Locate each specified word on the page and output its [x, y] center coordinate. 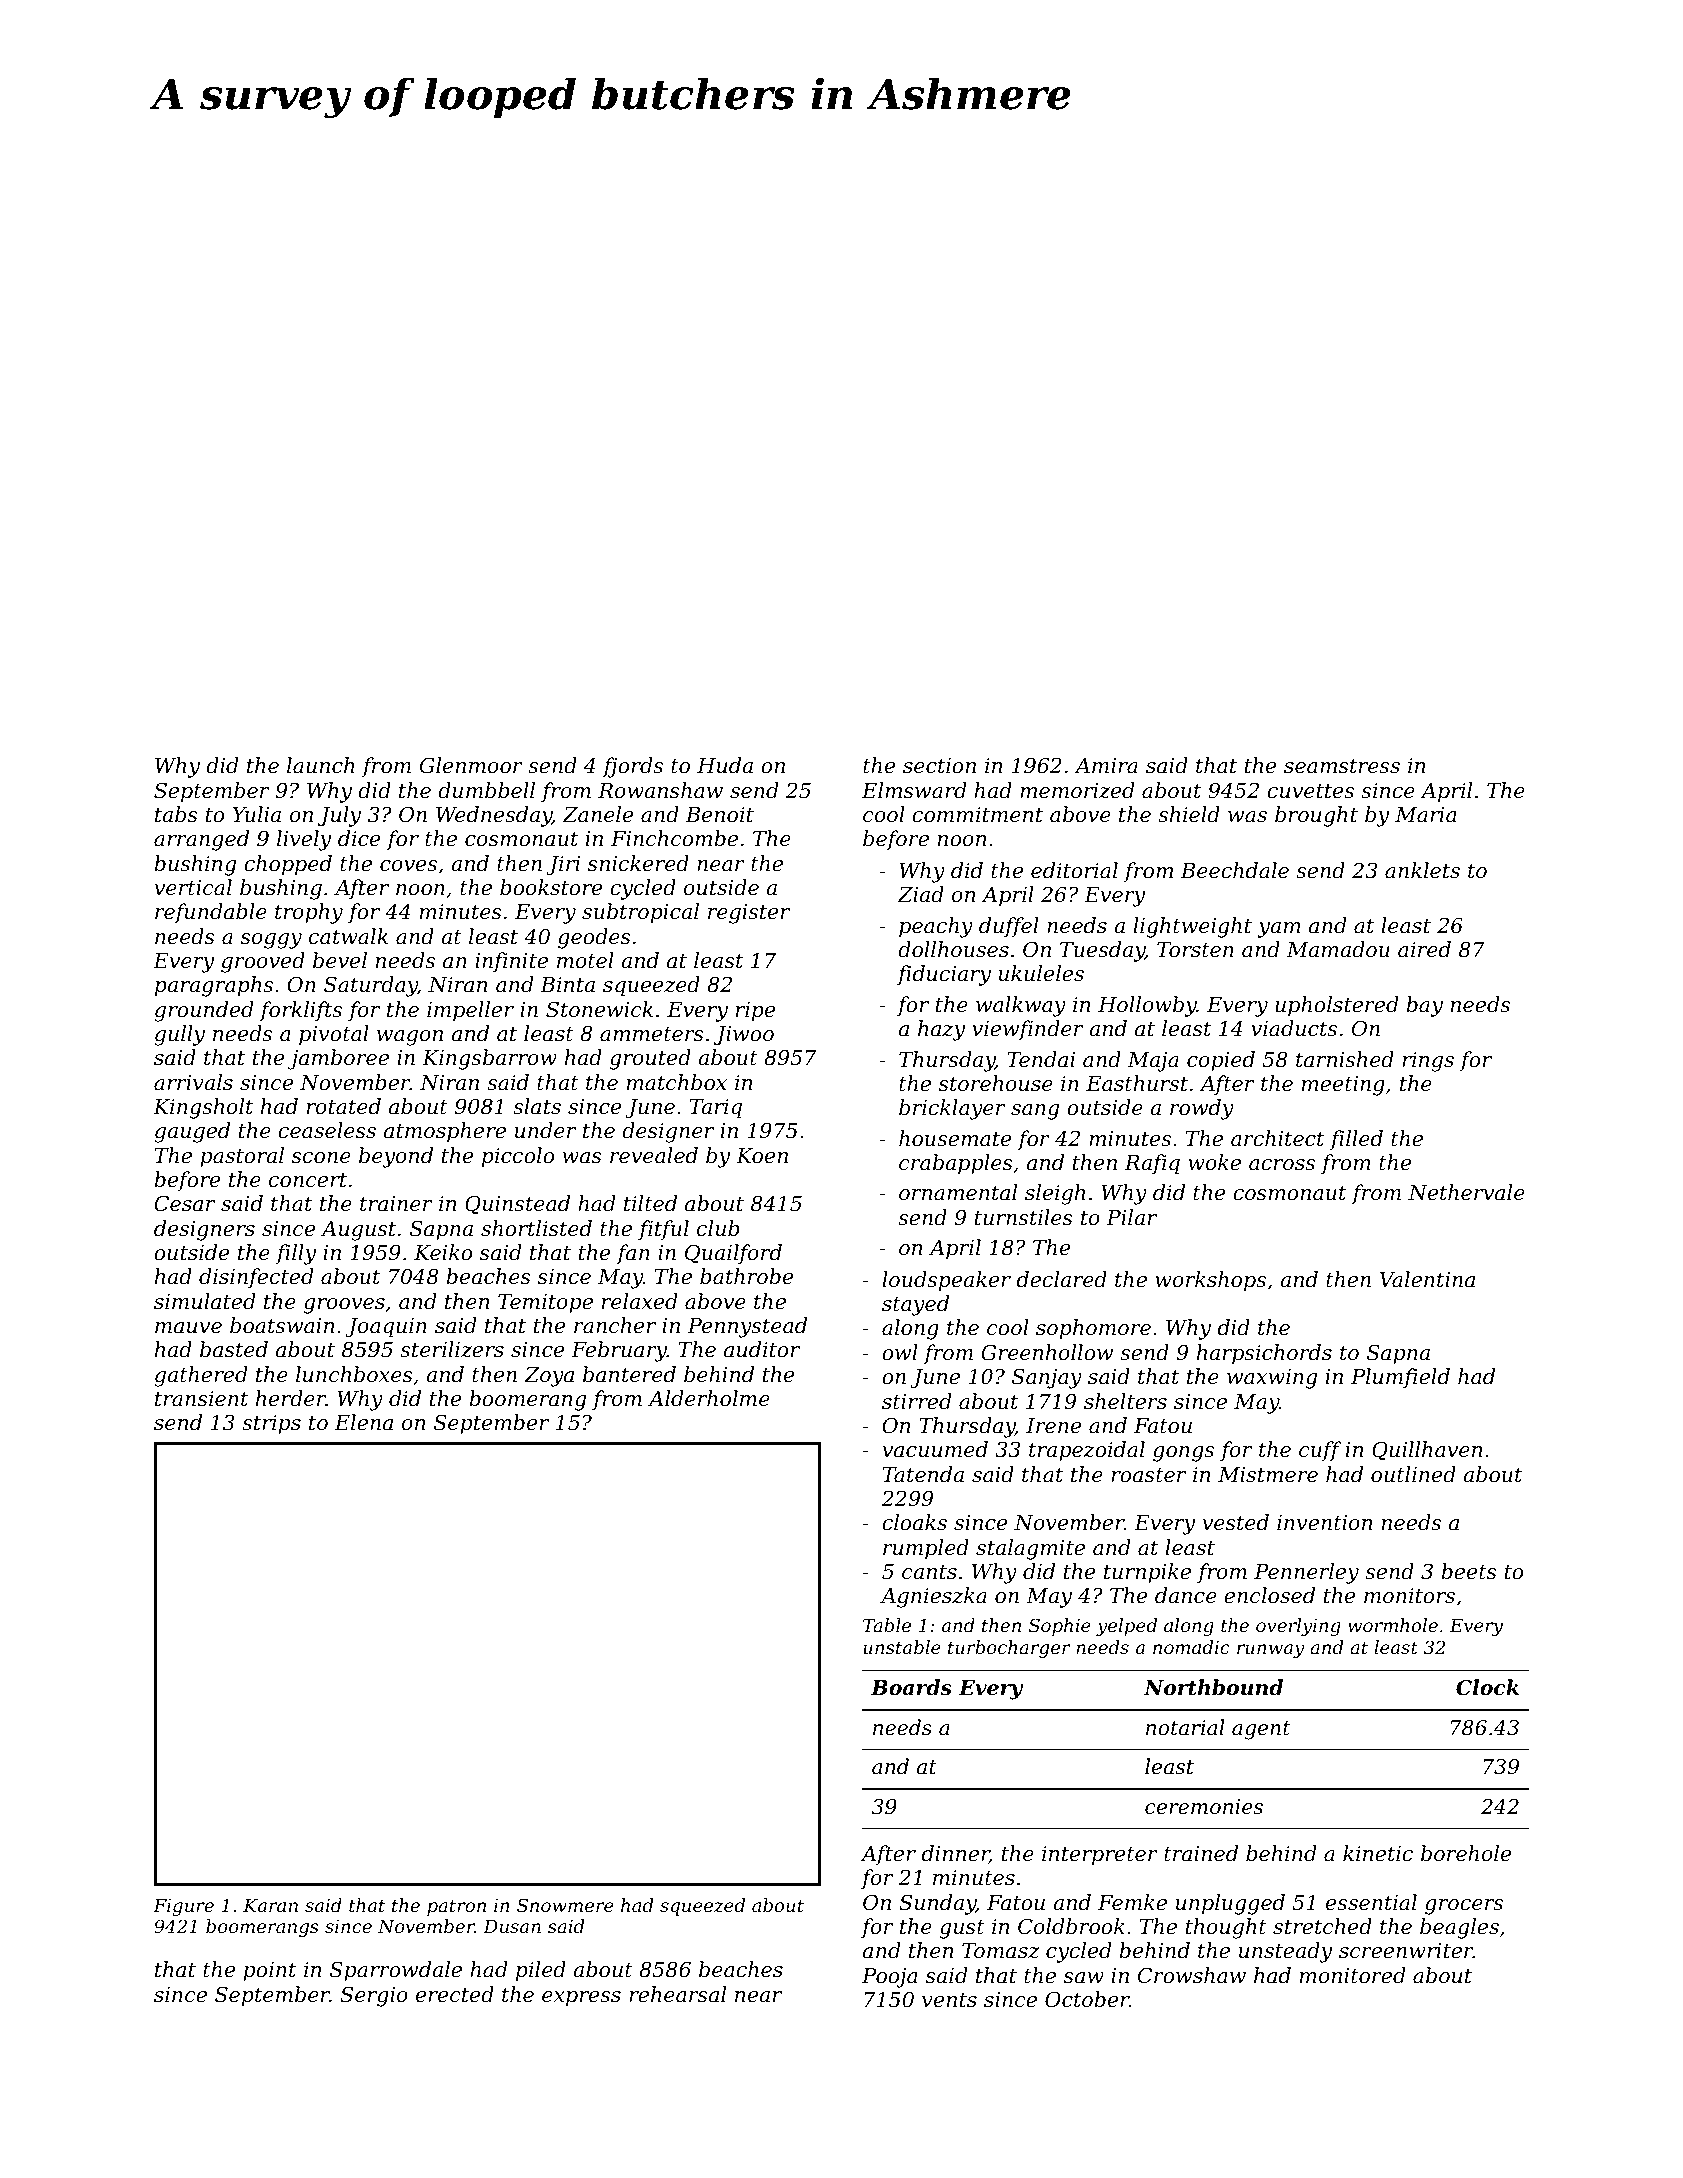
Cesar [184, 1203]
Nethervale [1466, 1192]
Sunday [937, 1904]
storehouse [996, 1083]
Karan [270, 1905]
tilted [650, 1203]
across [1282, 1165]
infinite [511, 962]
